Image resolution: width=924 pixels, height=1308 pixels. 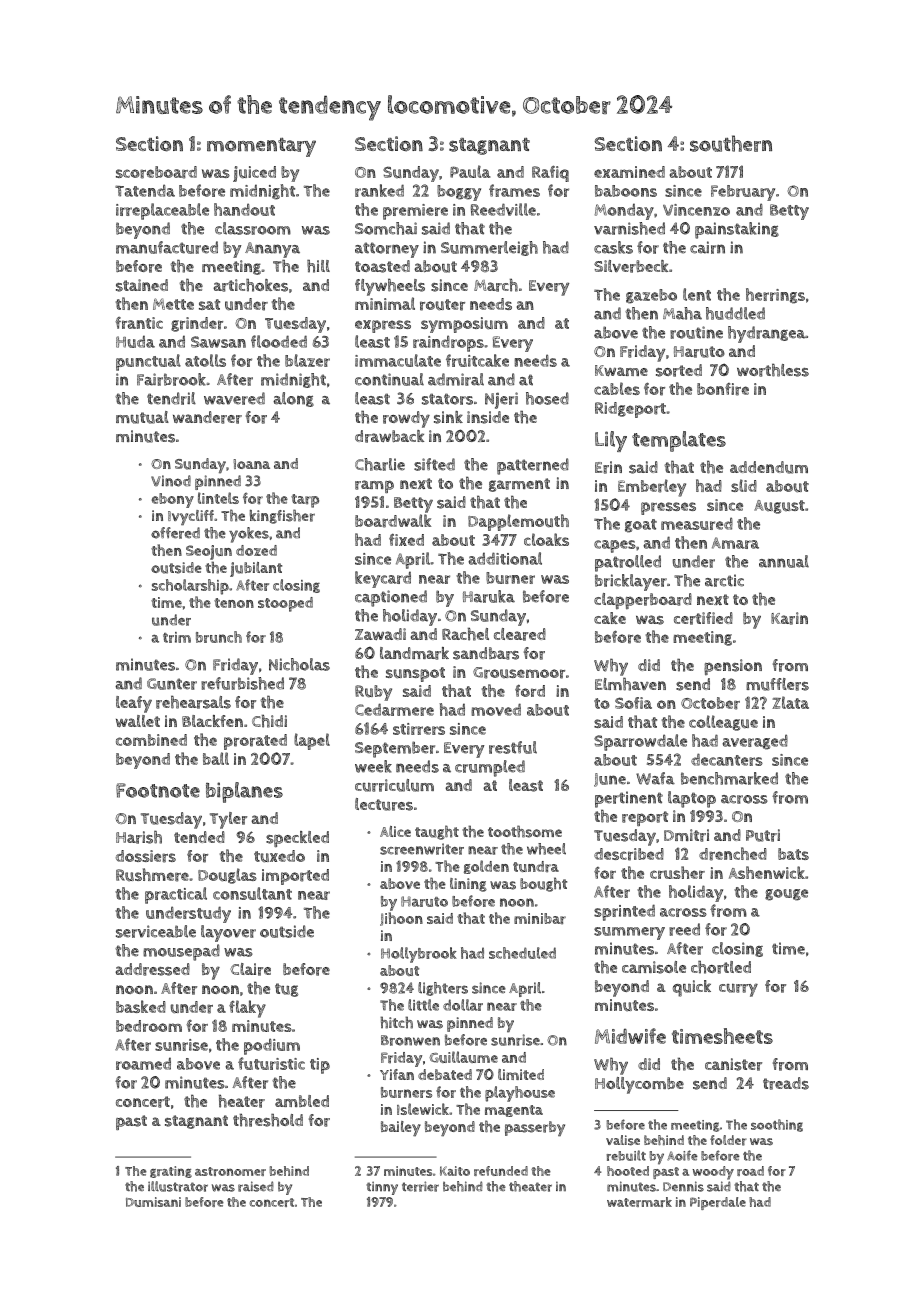 I want to click on chortled, so click(x=721, y=967).
